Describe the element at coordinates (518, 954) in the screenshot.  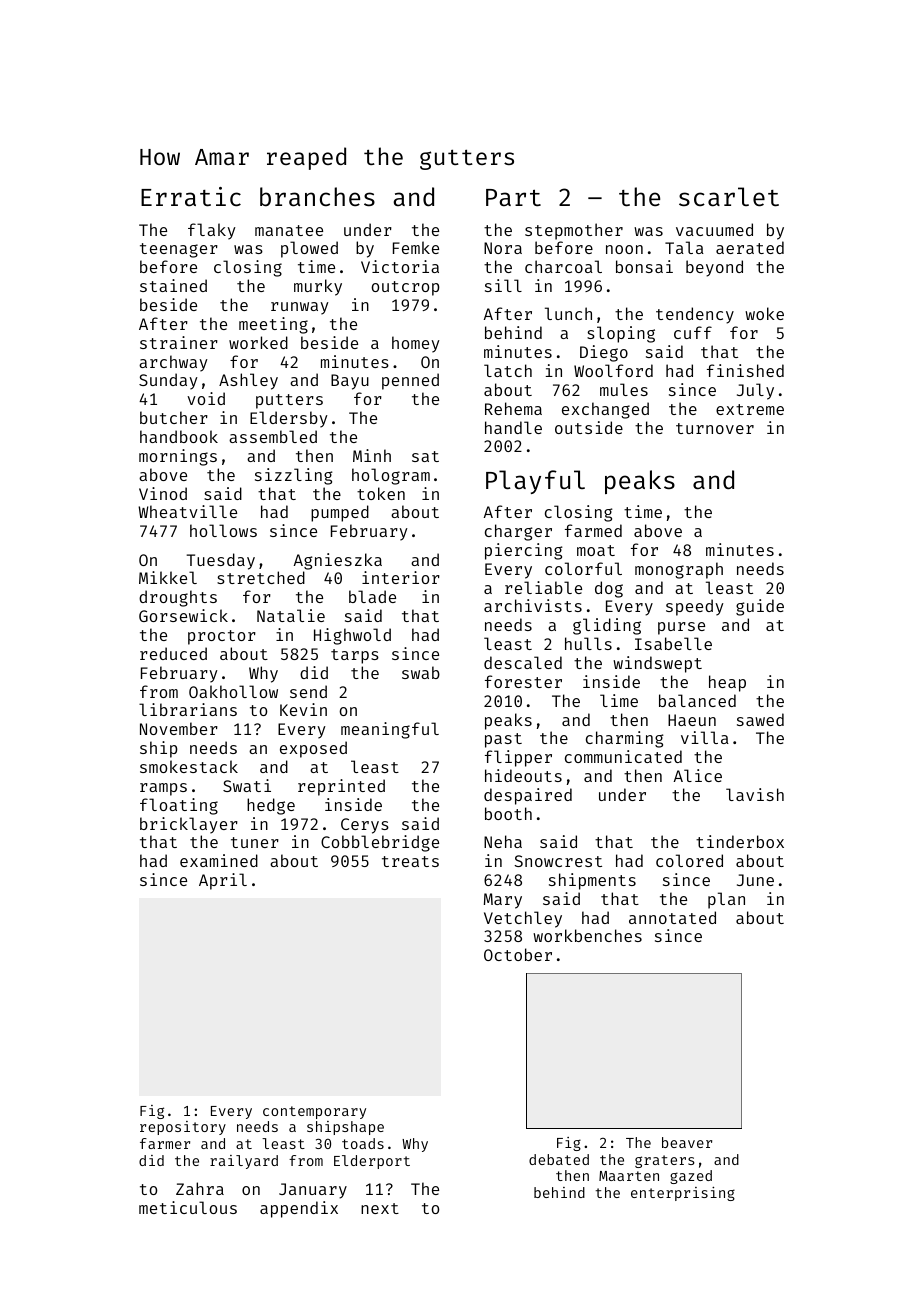
I see `October` at that location.
